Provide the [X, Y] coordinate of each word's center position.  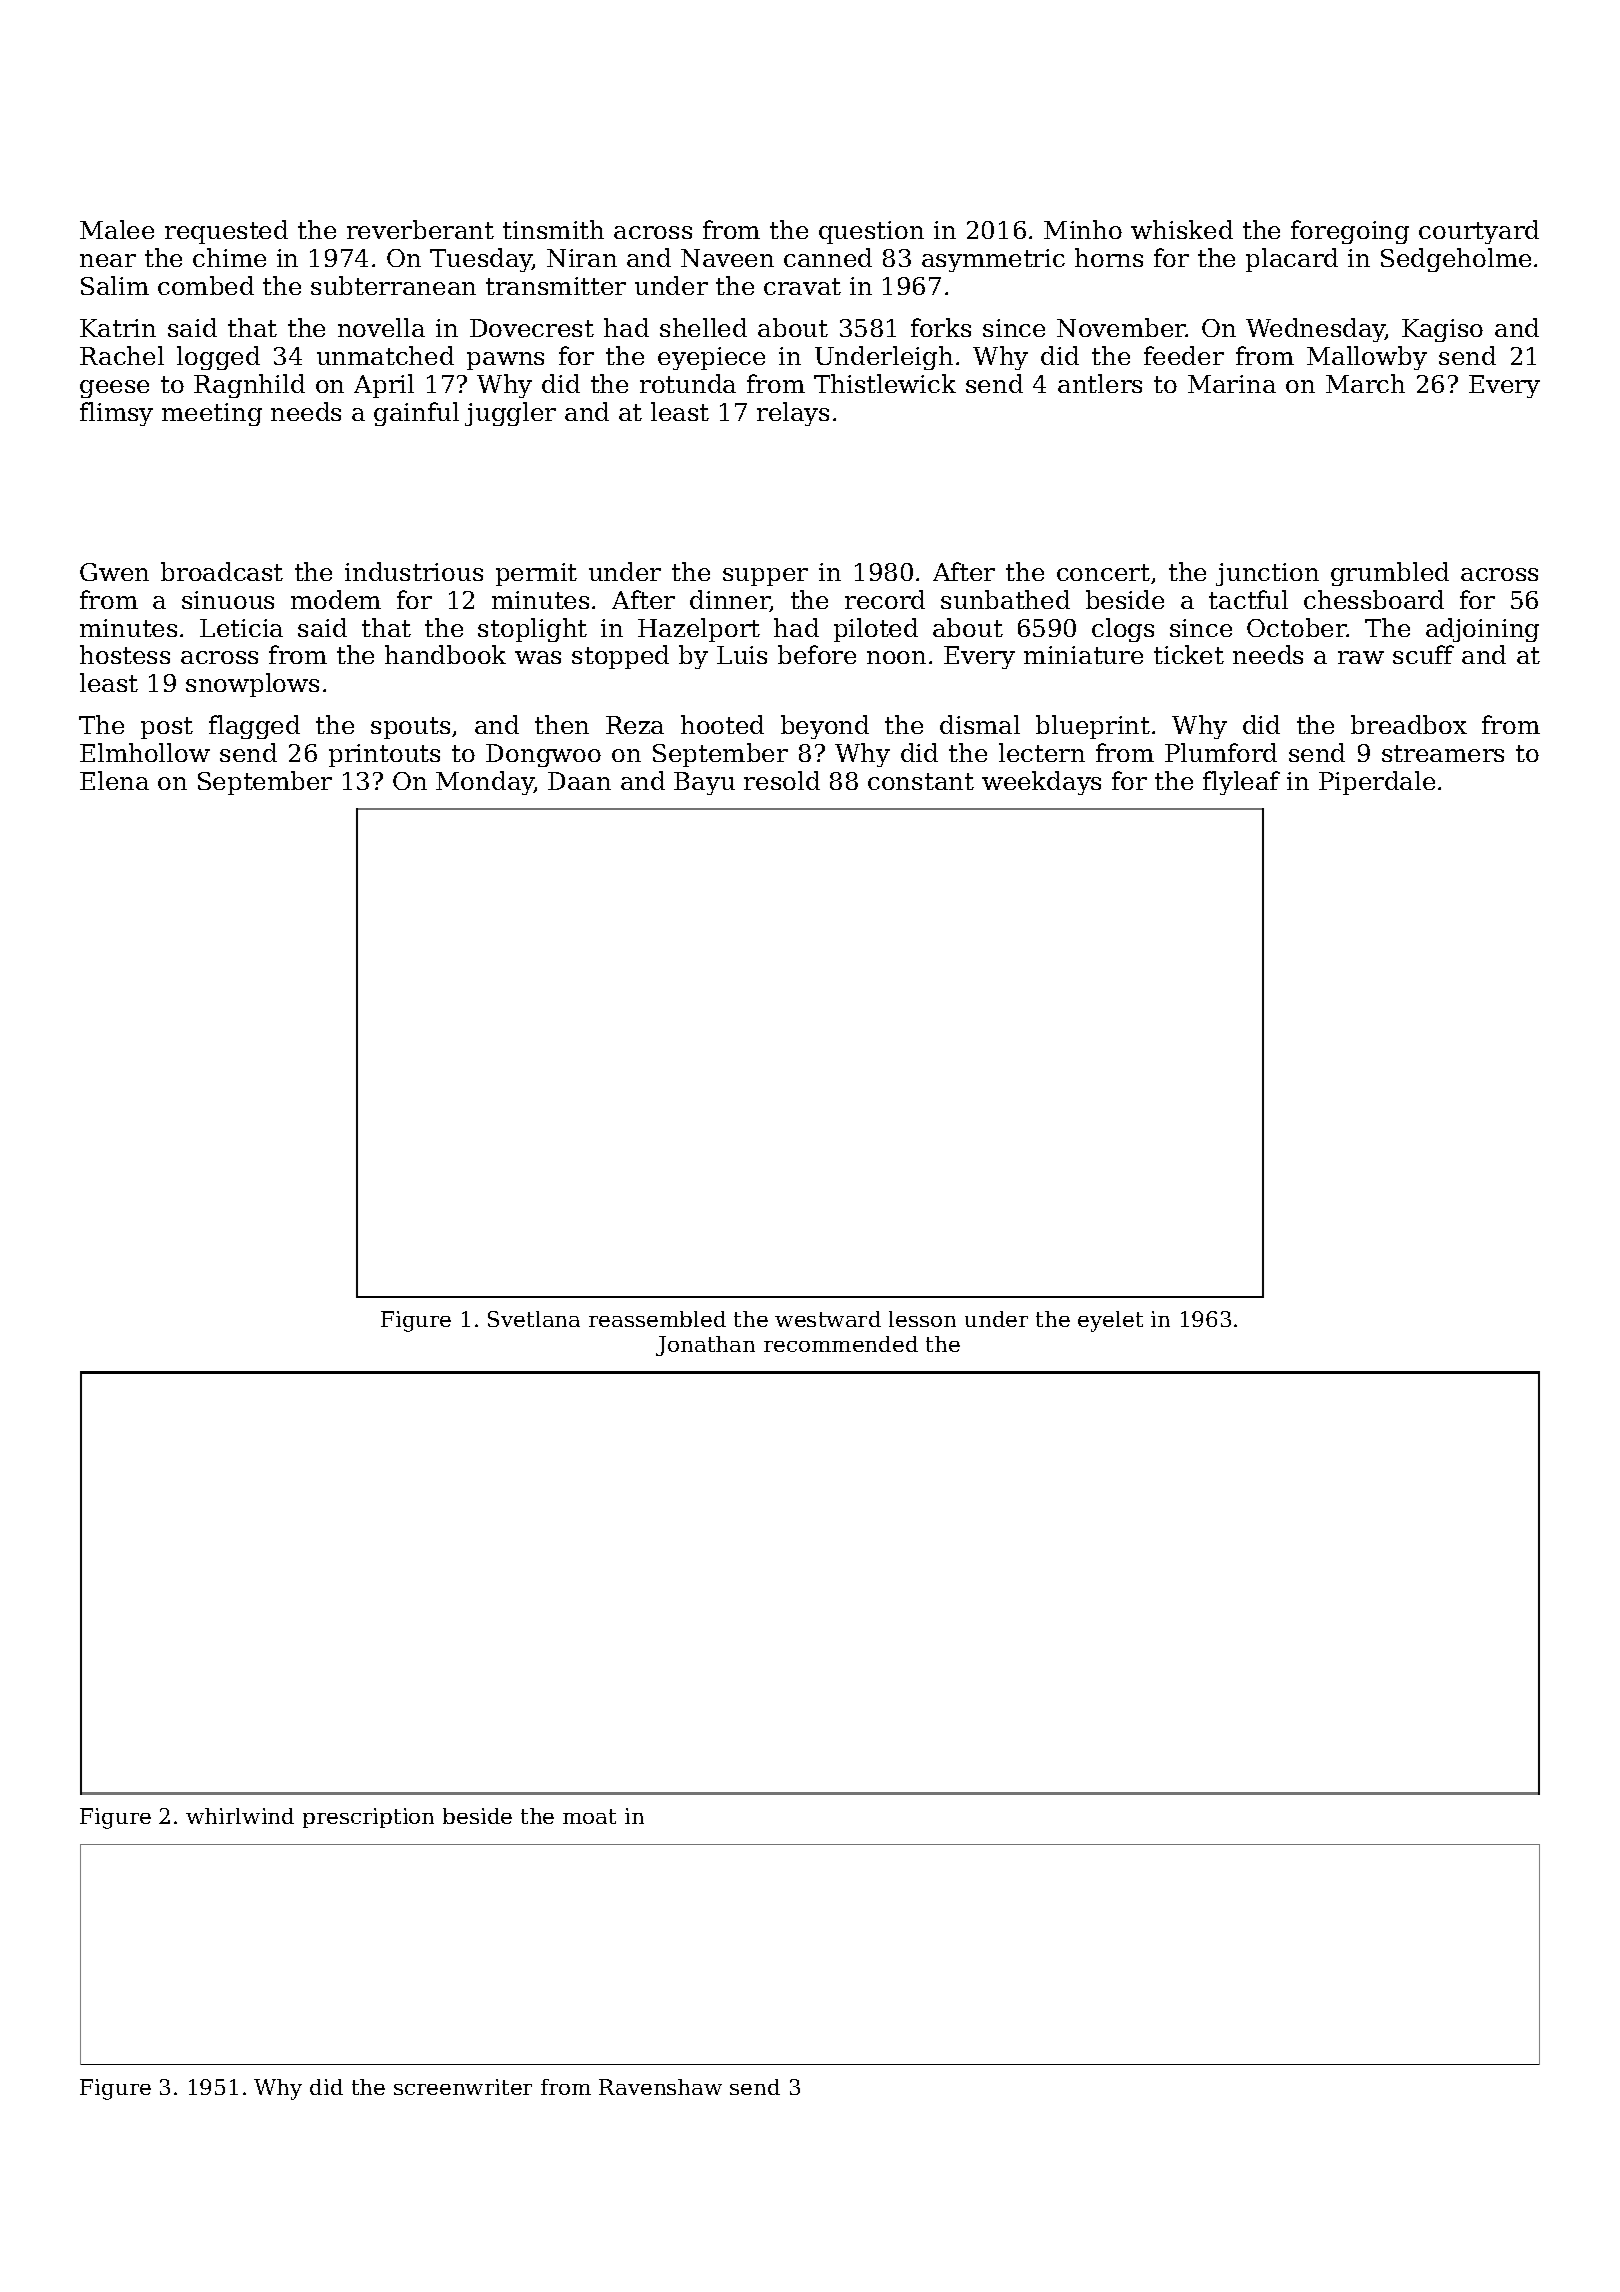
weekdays [1041, 783]
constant [921, 781]
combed [206, 285]
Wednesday [1316, 330]
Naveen [727, 258]
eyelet [1110, 1321]
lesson [922, 1319]
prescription [368, 1818]
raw [1361, 657]
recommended [841, 1344]
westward [828, 1319]
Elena [114, 780]
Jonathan [705, 1346]
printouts [384, 755]
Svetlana [534, 1319]
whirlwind [240, 1816]
